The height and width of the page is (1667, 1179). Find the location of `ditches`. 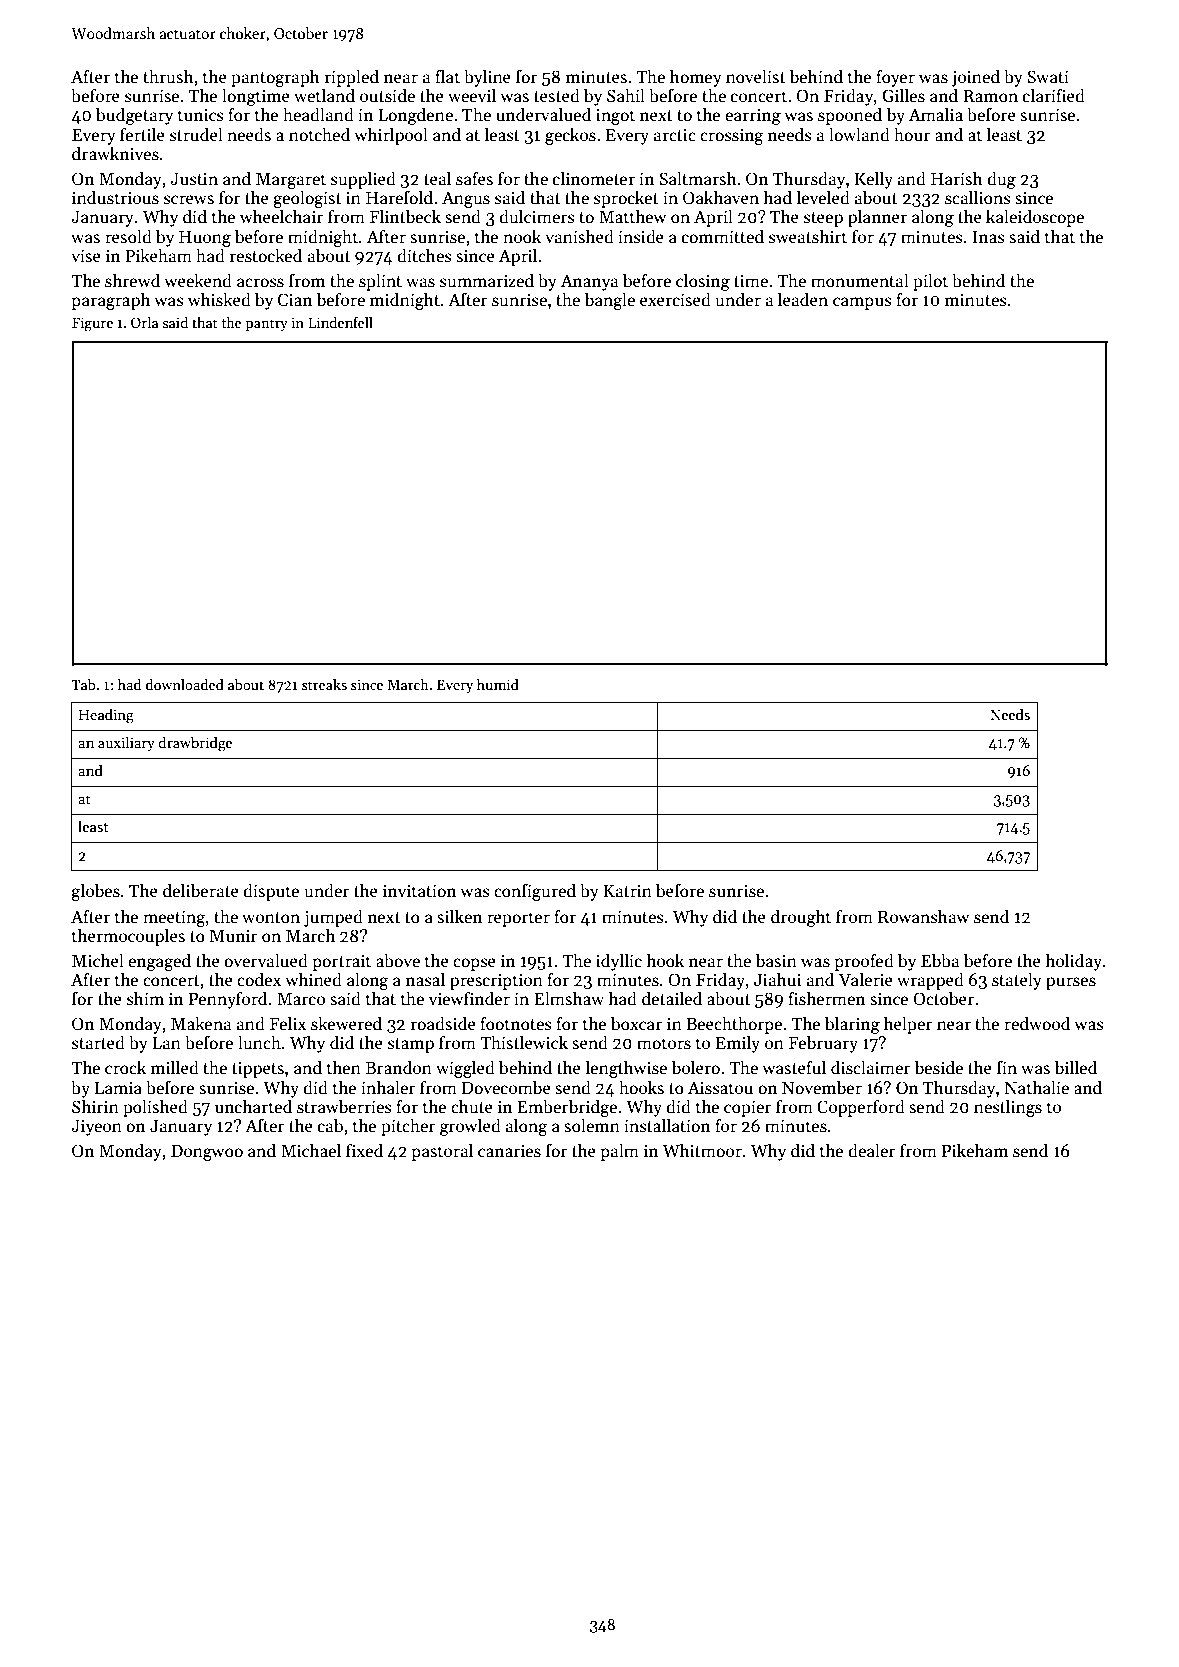

ditches is located at coordinates (424, 255).
